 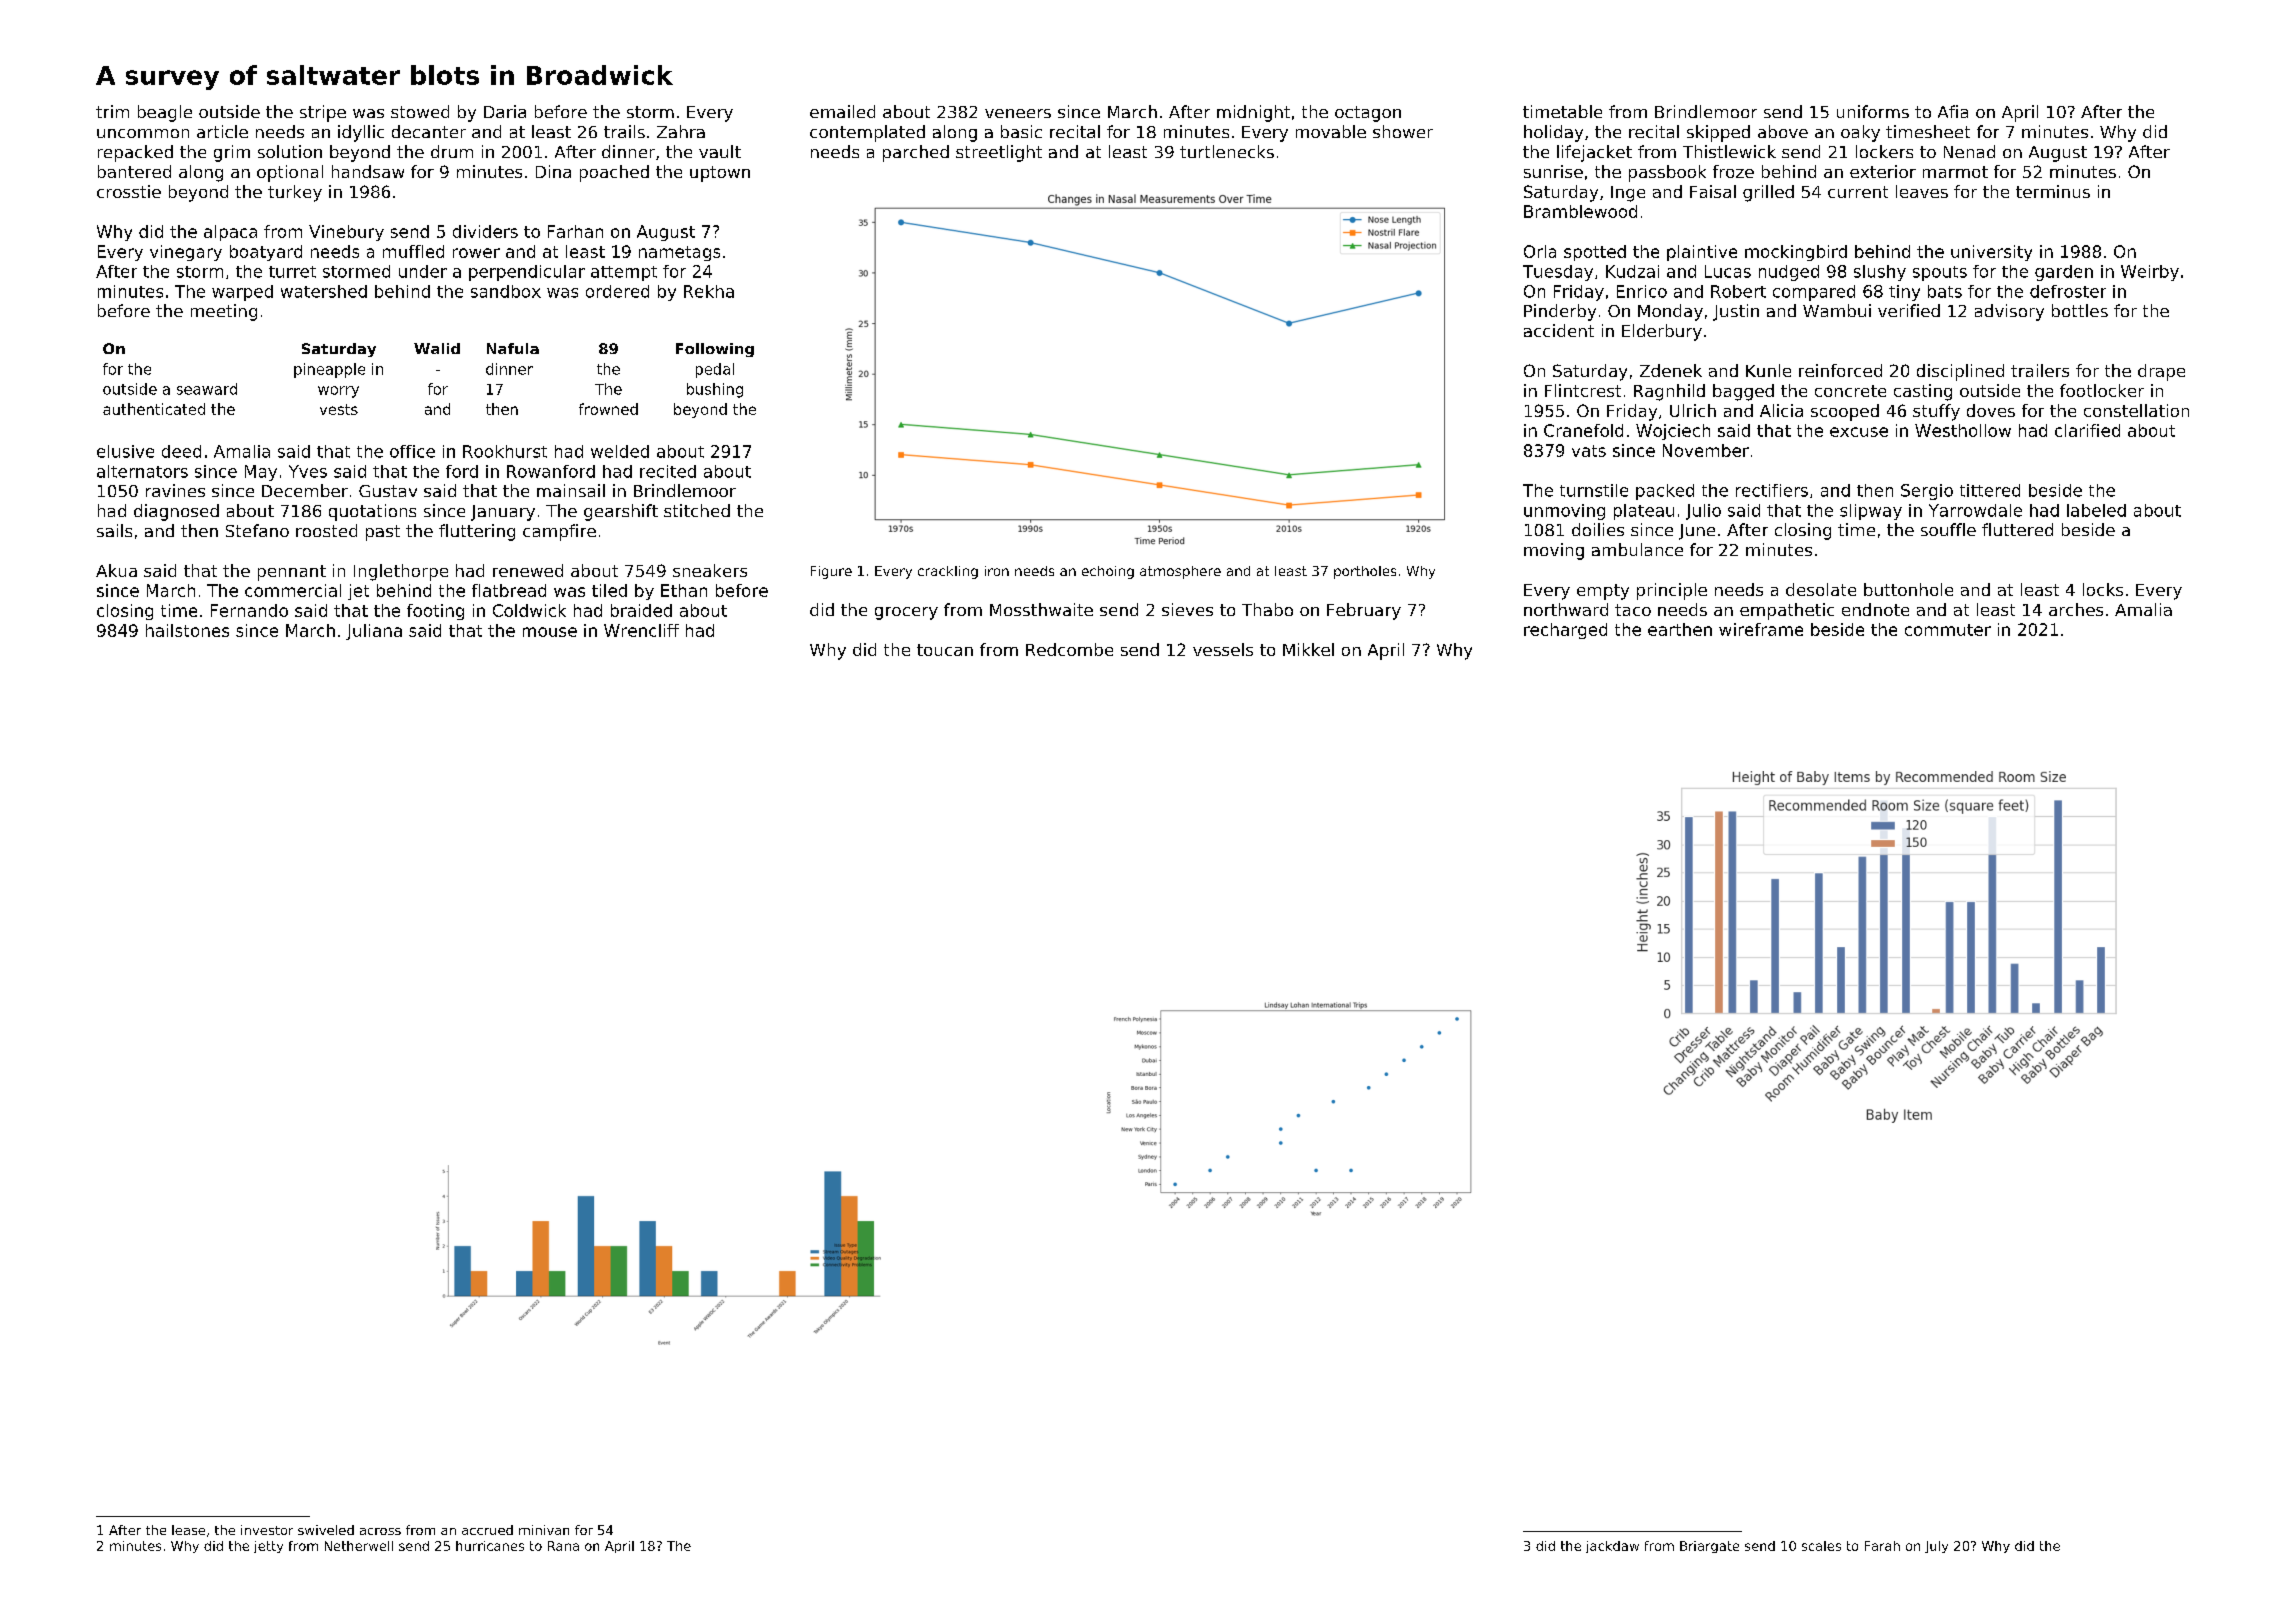 I want to click on scales, so click(x=1821, y=1546).
